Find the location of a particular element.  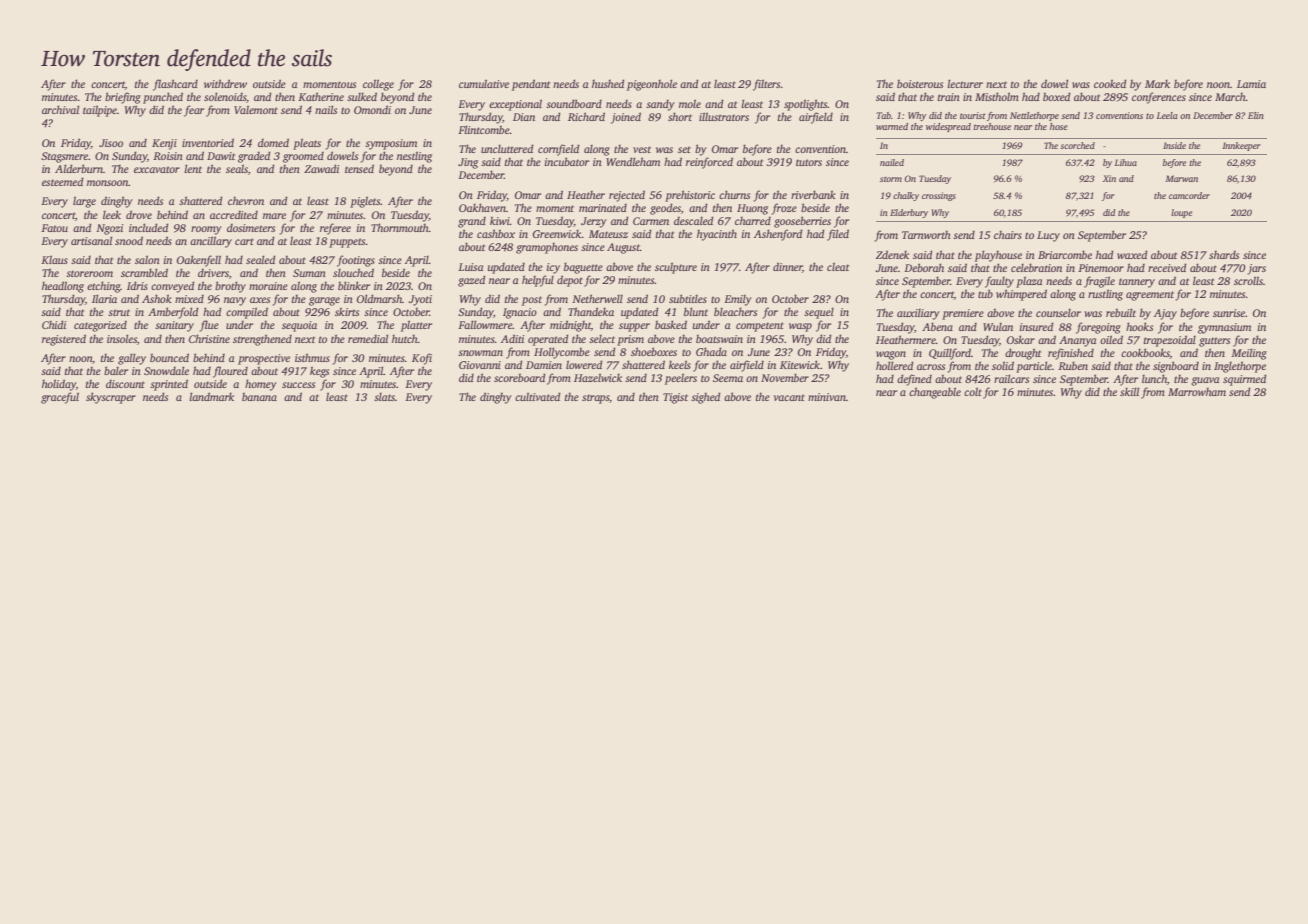

rejected is located at coordinates (627, 196).
